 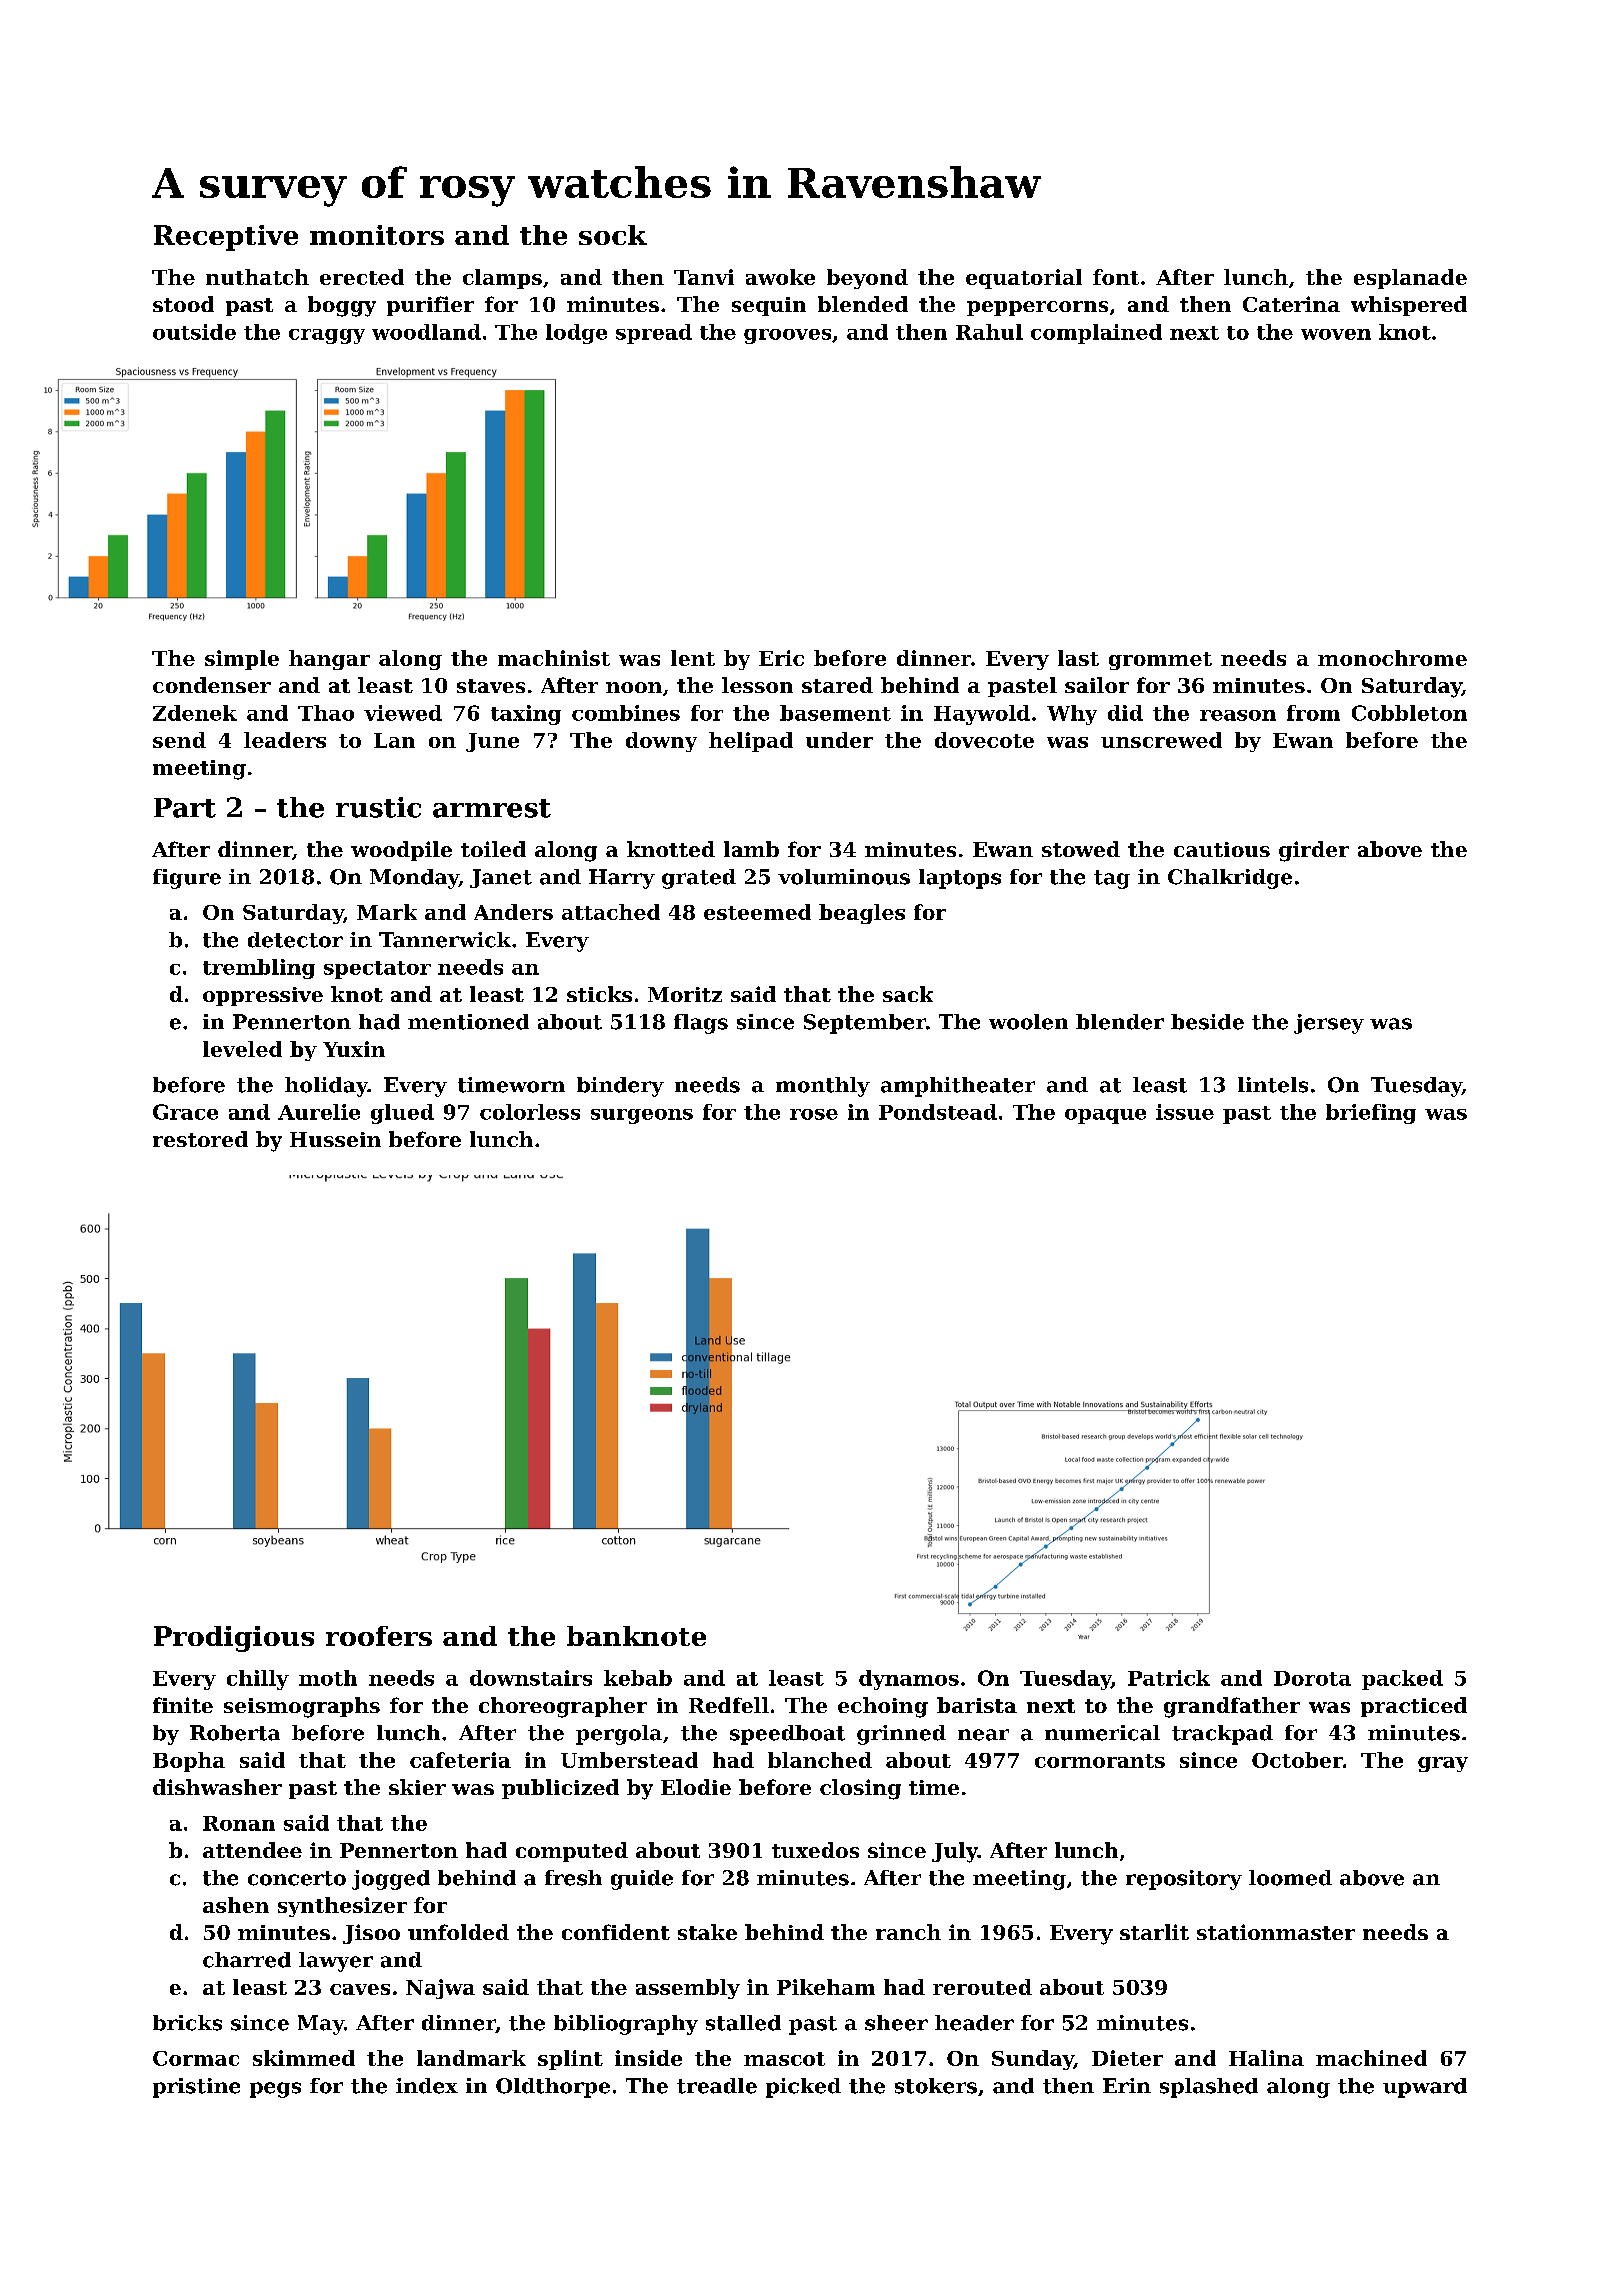 I want to click on craggy, so click(x=327, y=336).
